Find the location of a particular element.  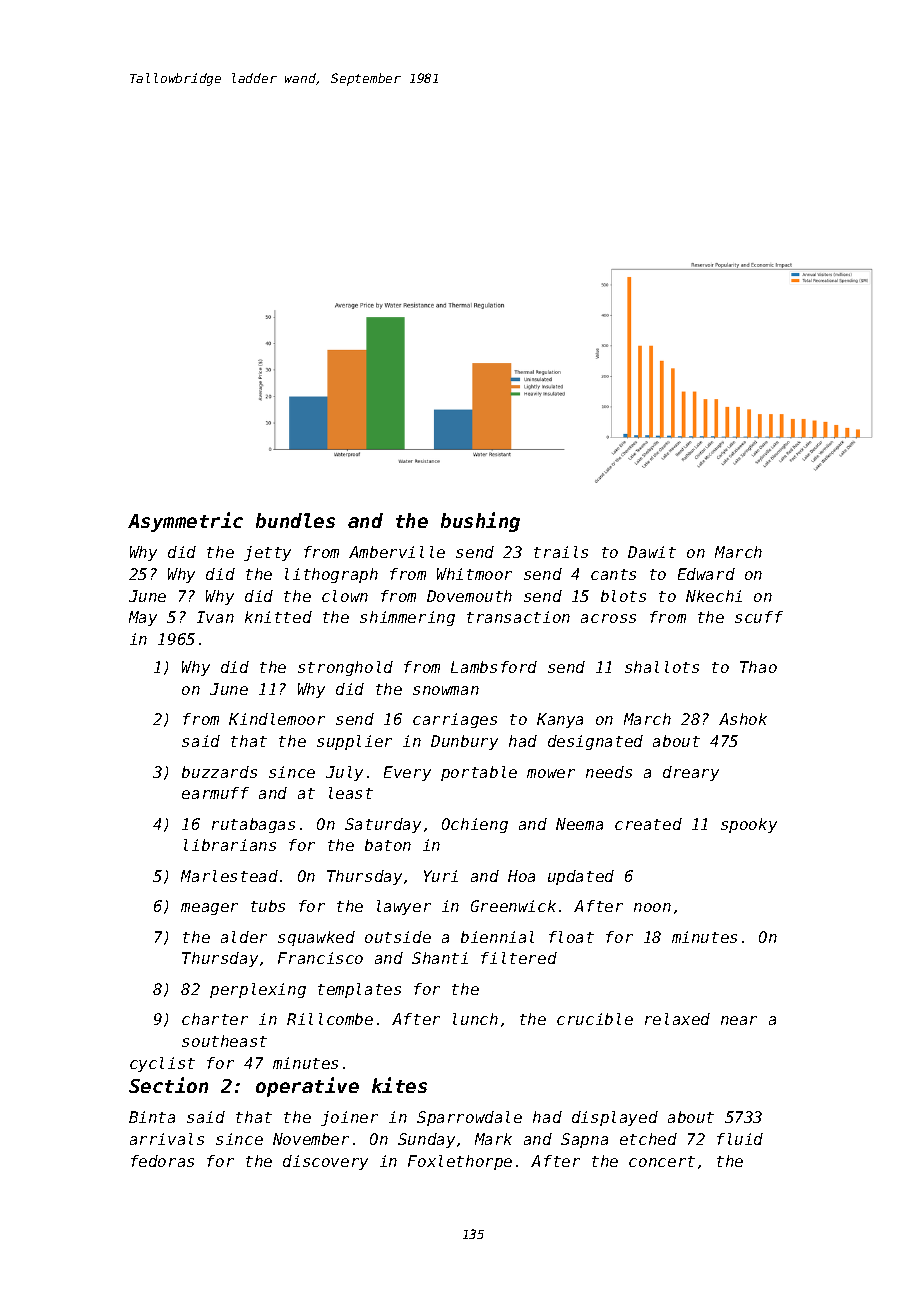

discovery is located at coordinates (325, 1162).
